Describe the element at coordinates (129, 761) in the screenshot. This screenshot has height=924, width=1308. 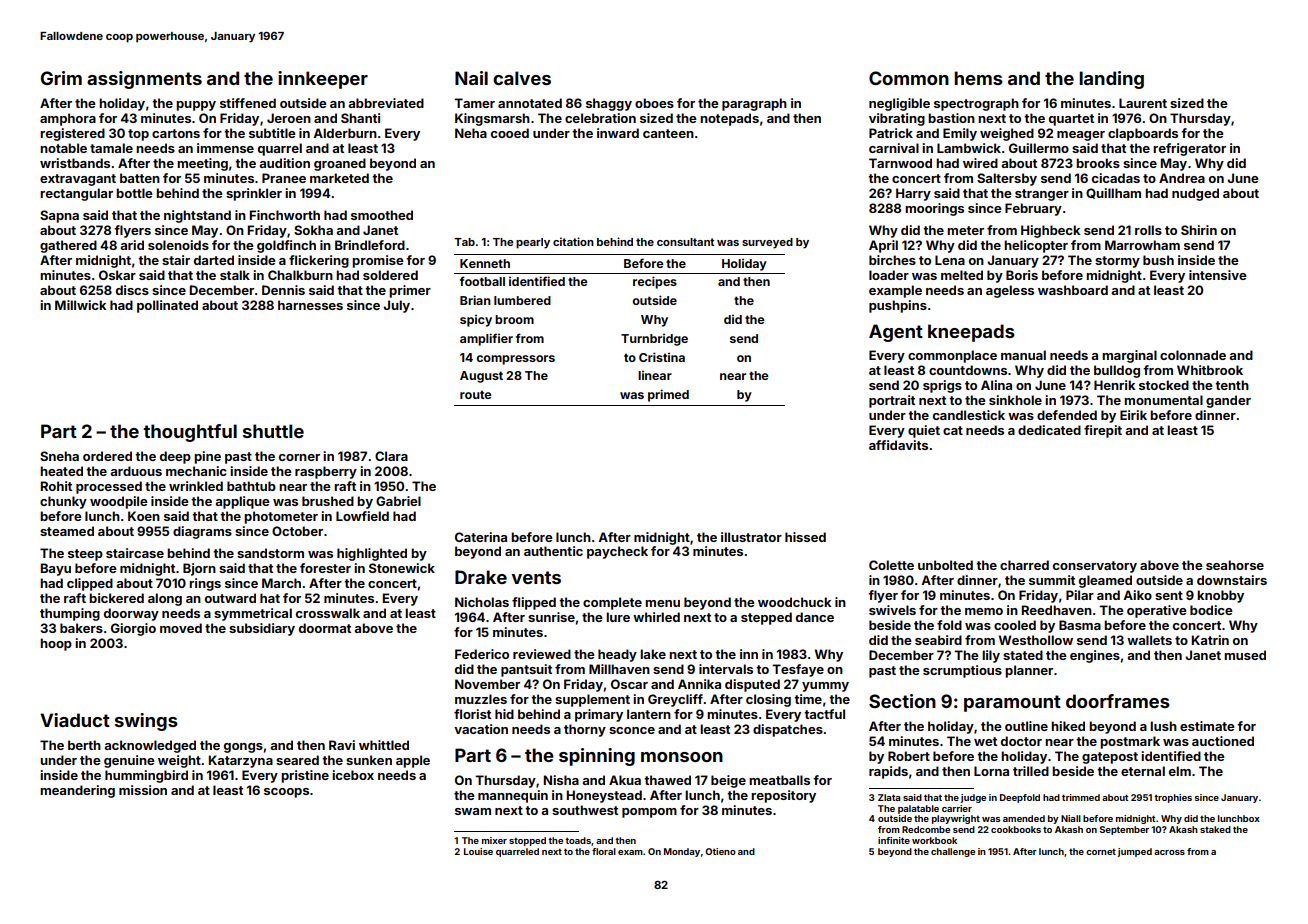
I see `genuine` at that location.
